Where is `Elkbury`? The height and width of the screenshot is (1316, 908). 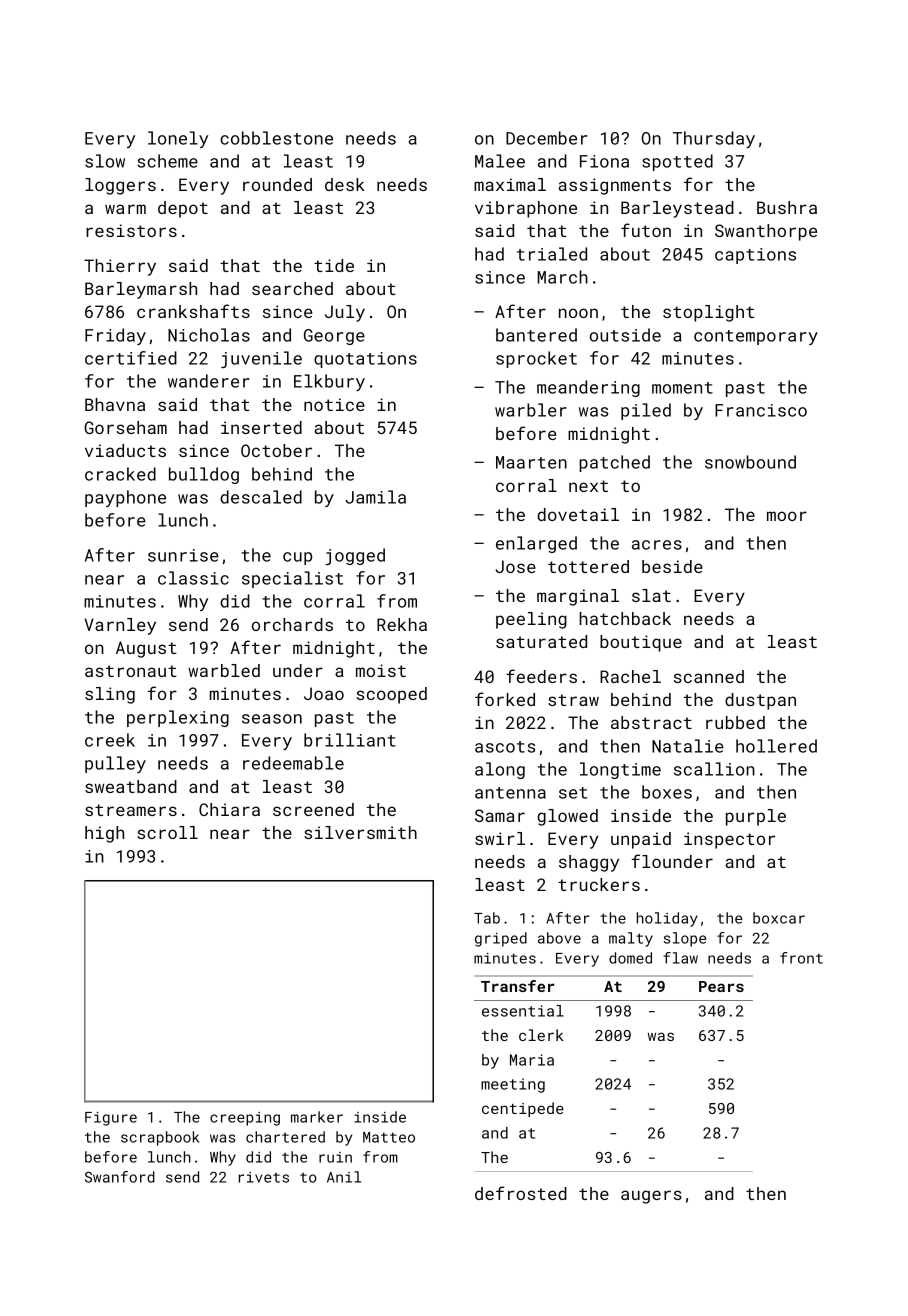 Elkbury is located at coordinates (329, 382).
